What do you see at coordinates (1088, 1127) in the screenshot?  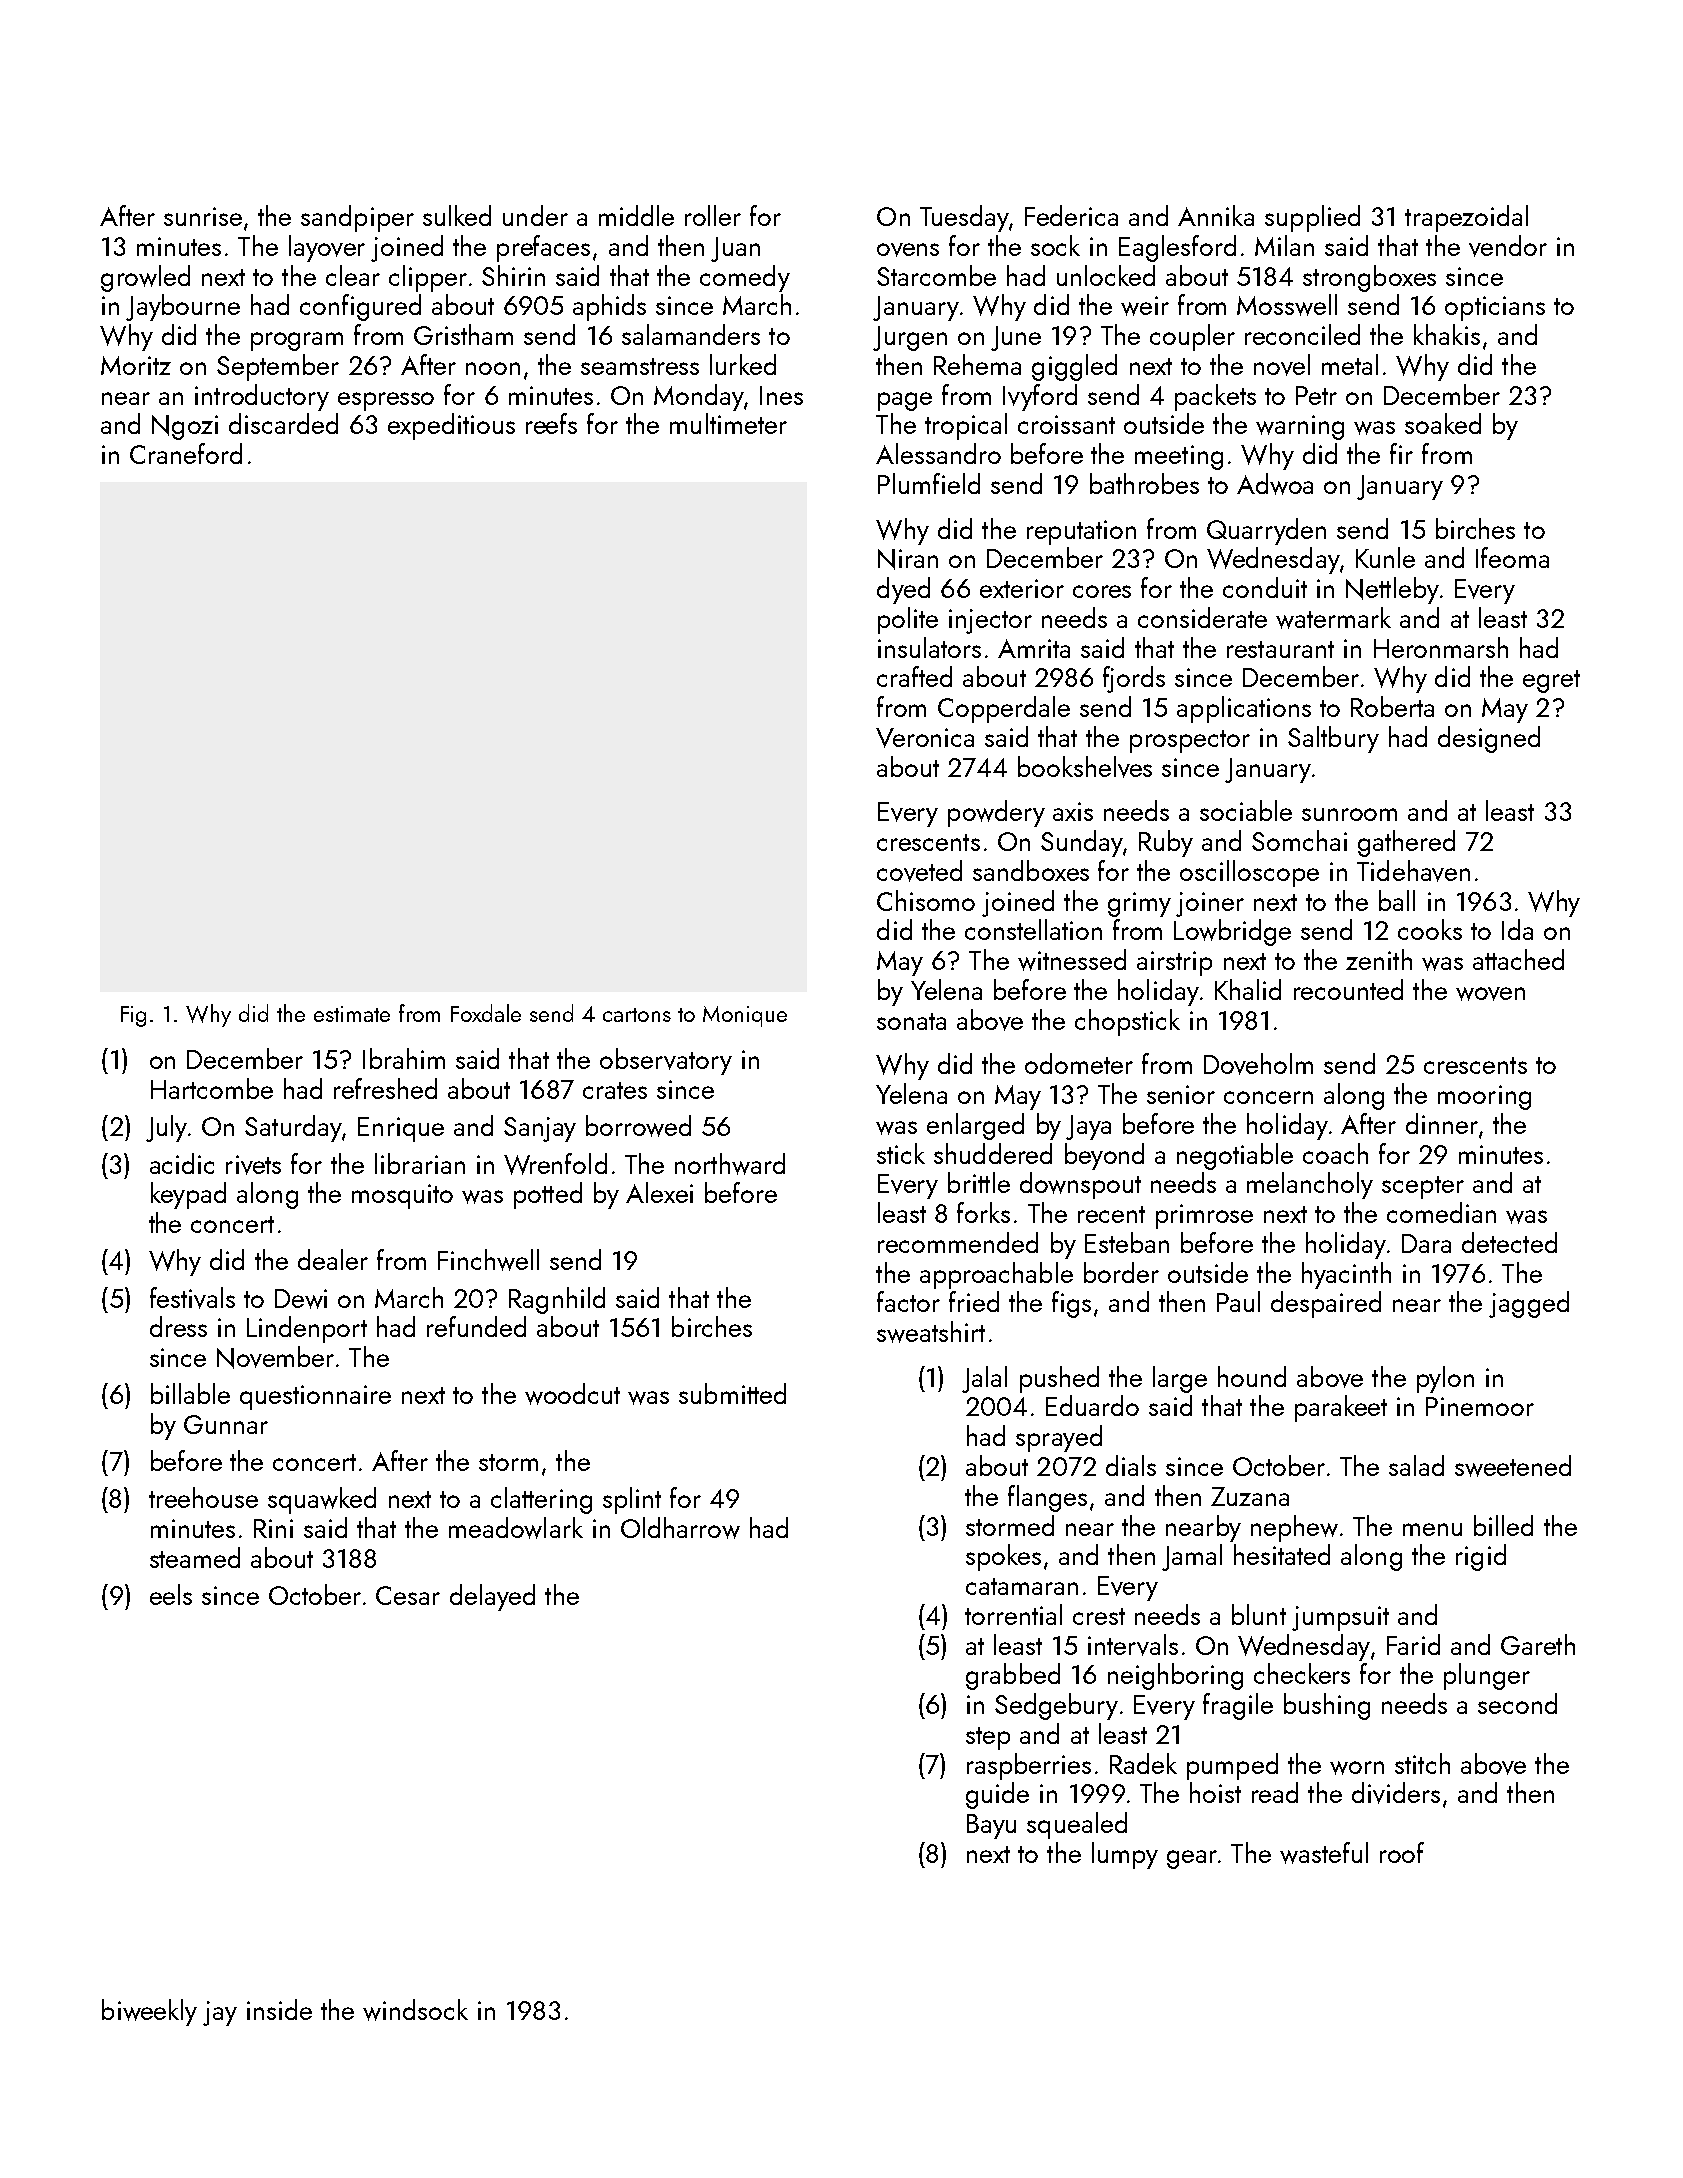 I see `Jaya` at bounding box center [1088, 1127].
